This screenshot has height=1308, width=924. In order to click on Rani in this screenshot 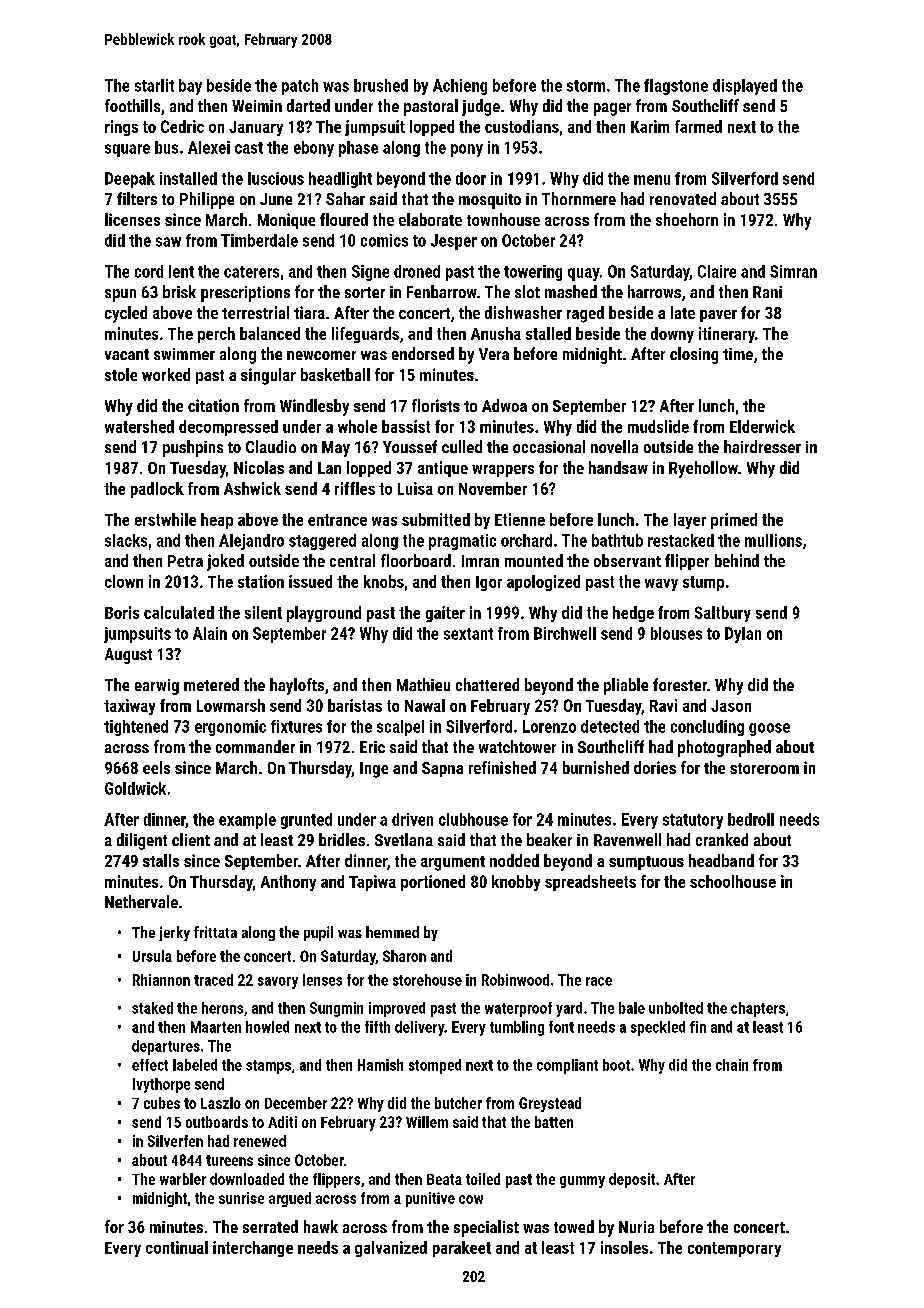, I will do `click(767, 292)`.
